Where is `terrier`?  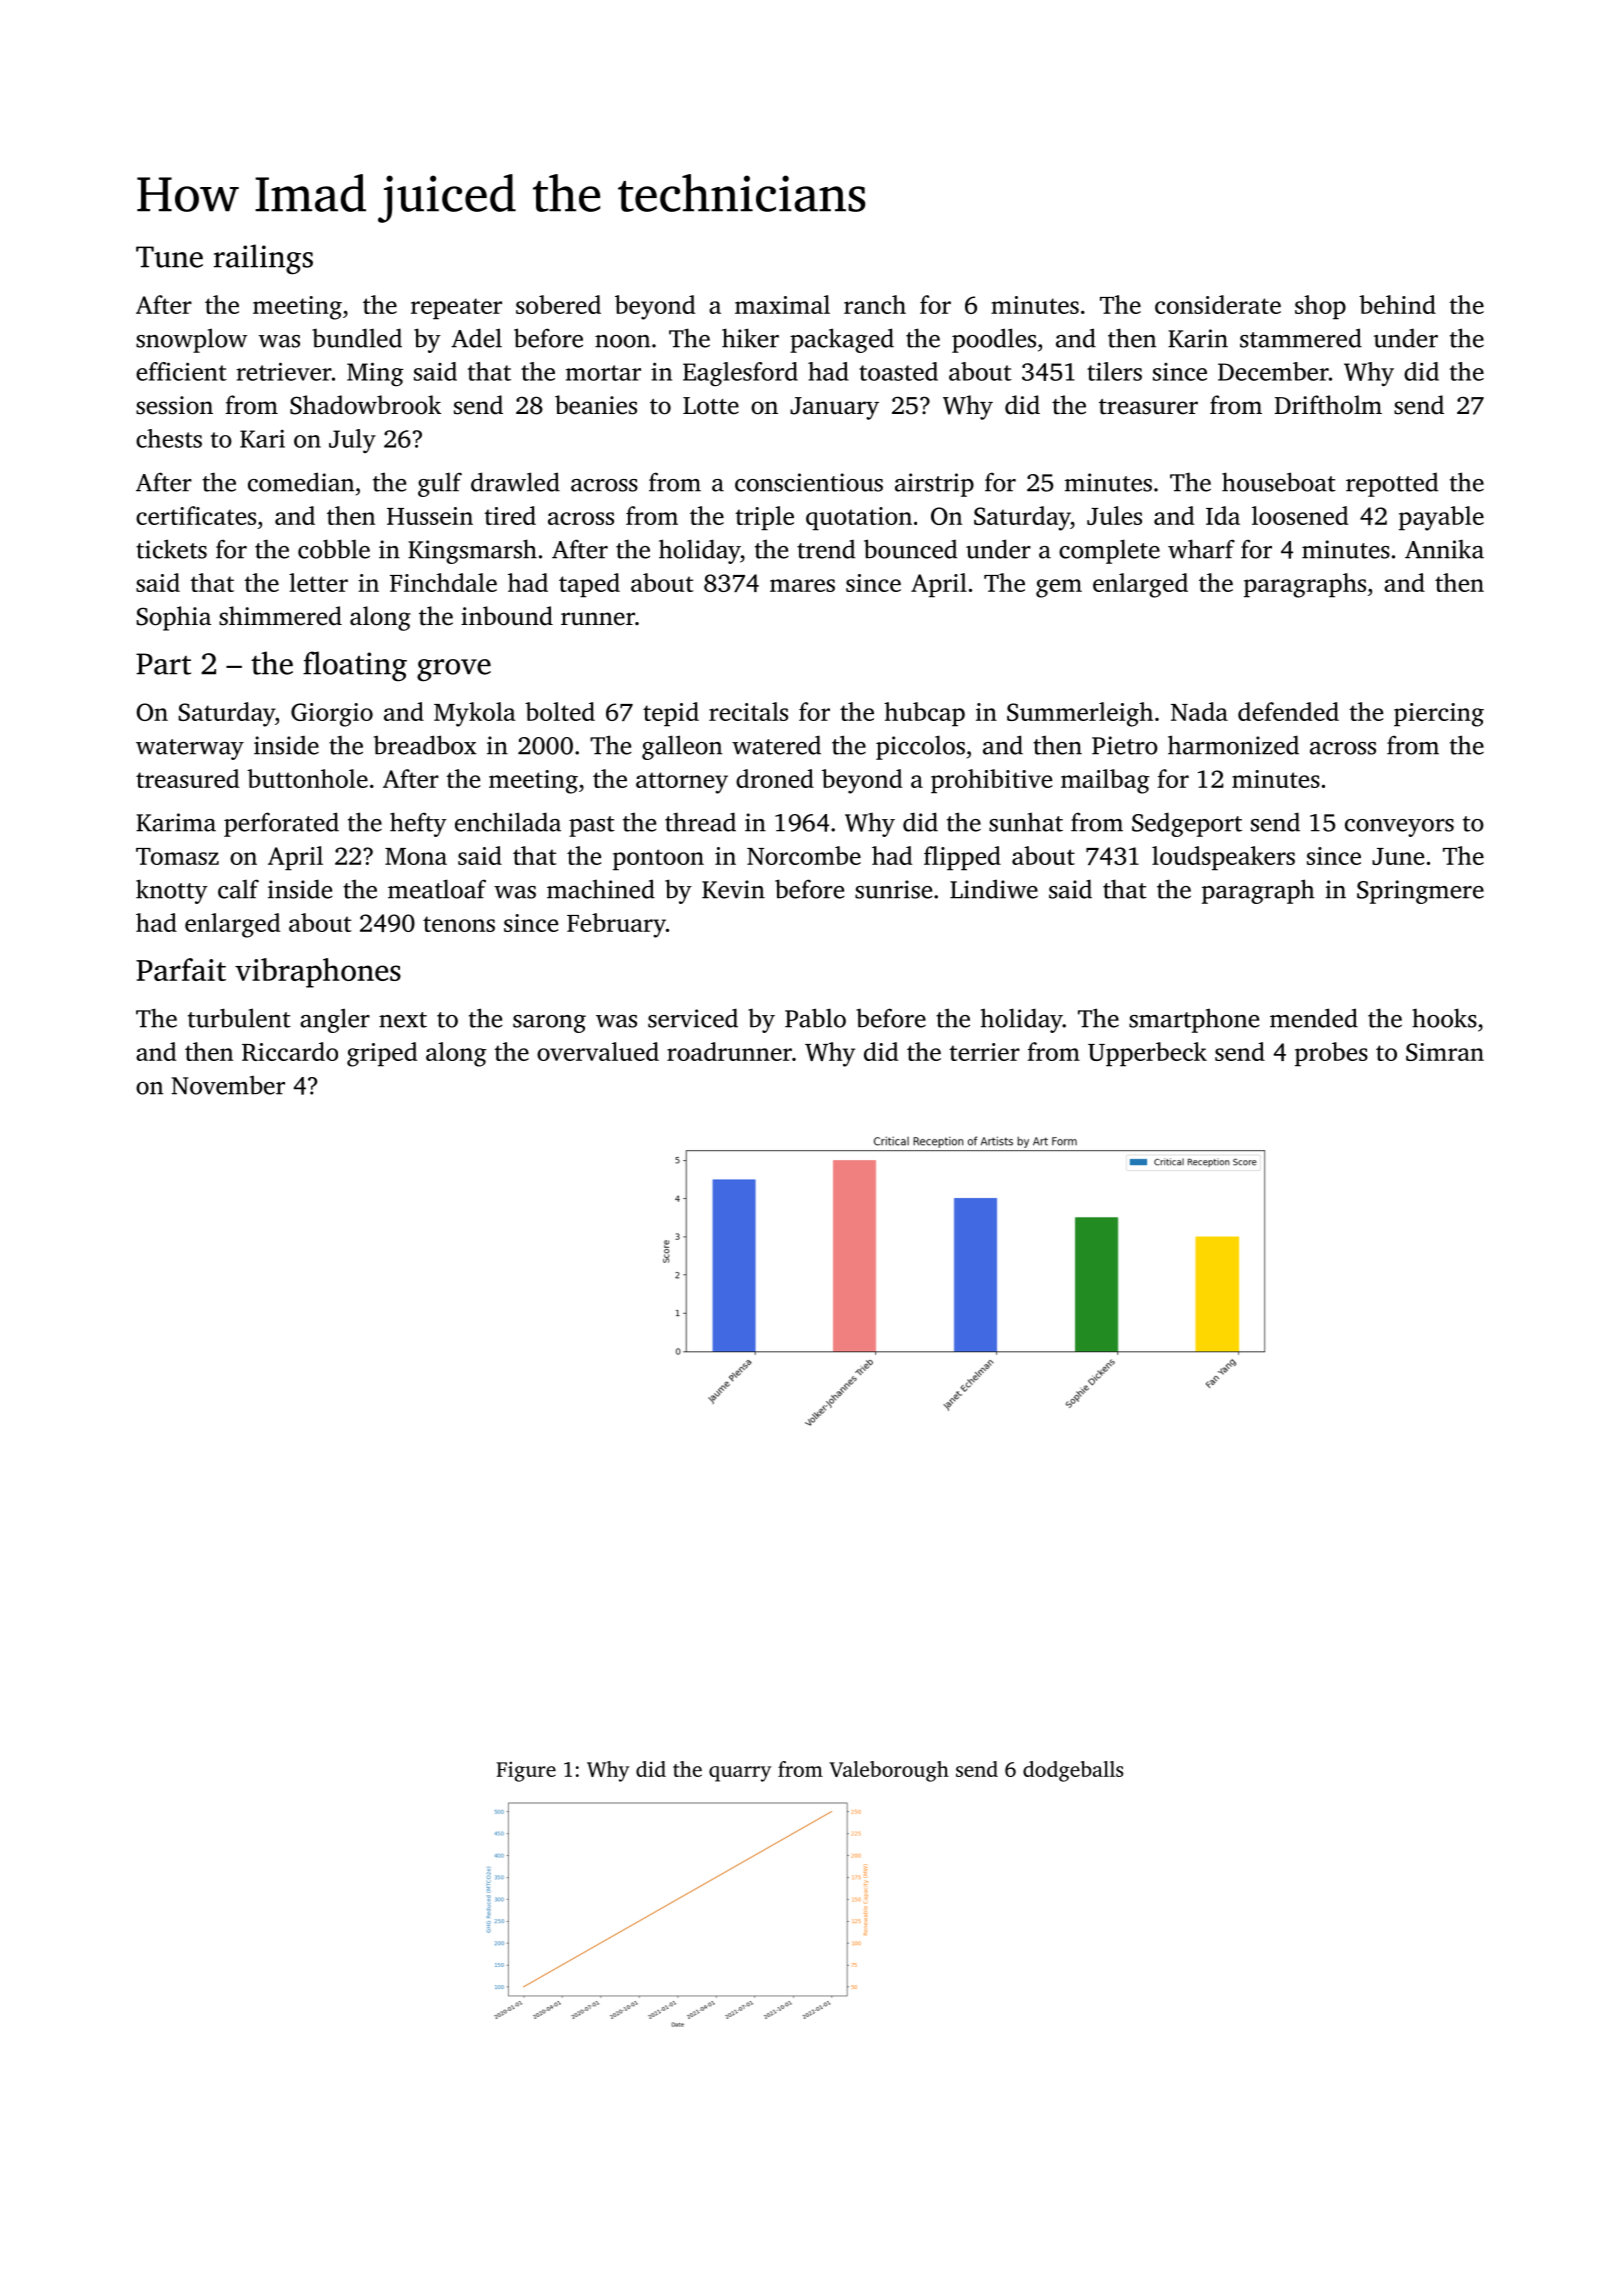 terrier is located at coordinates (984, 1052).
